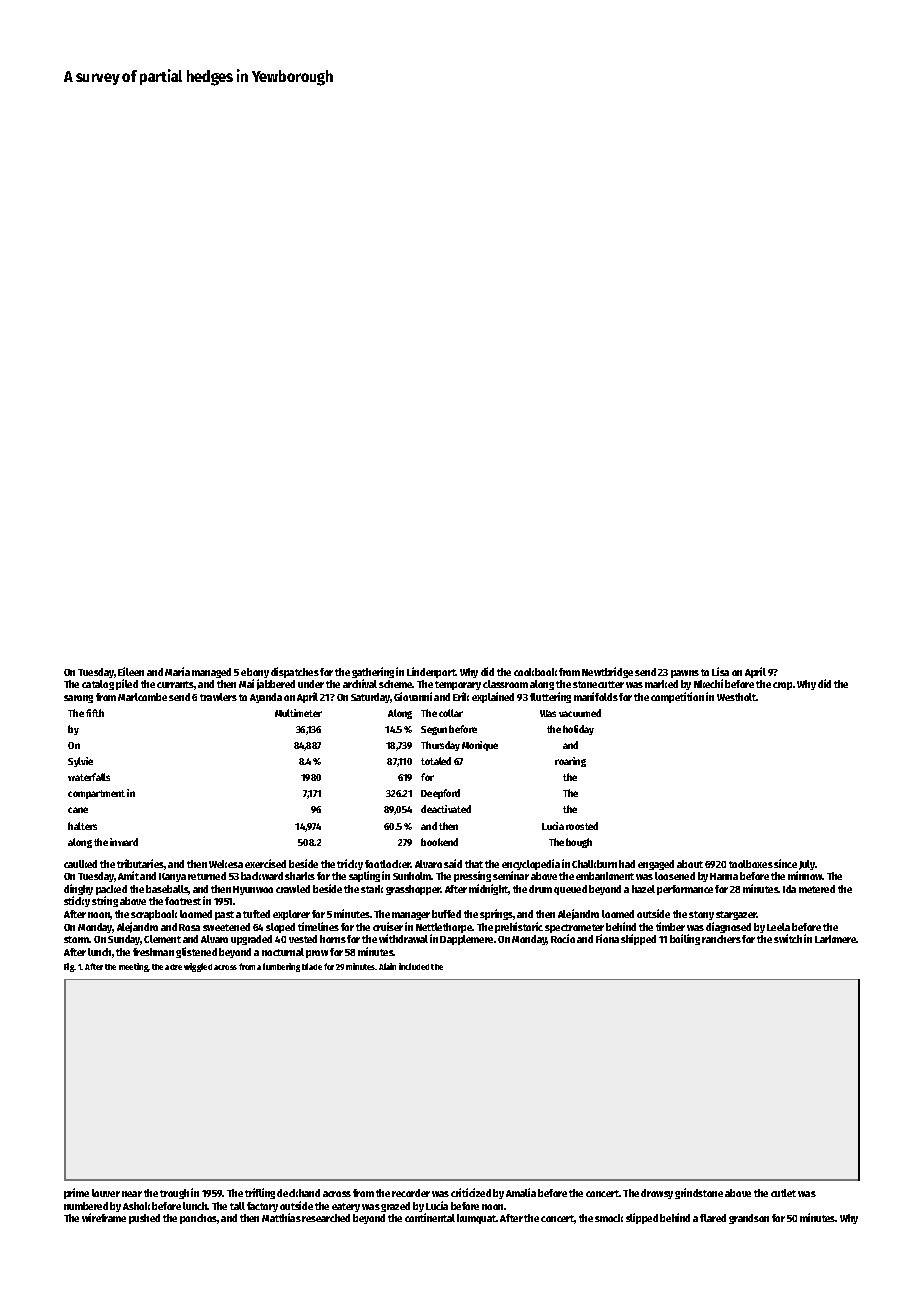  Describe the element at coordinates (580, 713) in the screenshot. I see `vacuumed` at that location.
